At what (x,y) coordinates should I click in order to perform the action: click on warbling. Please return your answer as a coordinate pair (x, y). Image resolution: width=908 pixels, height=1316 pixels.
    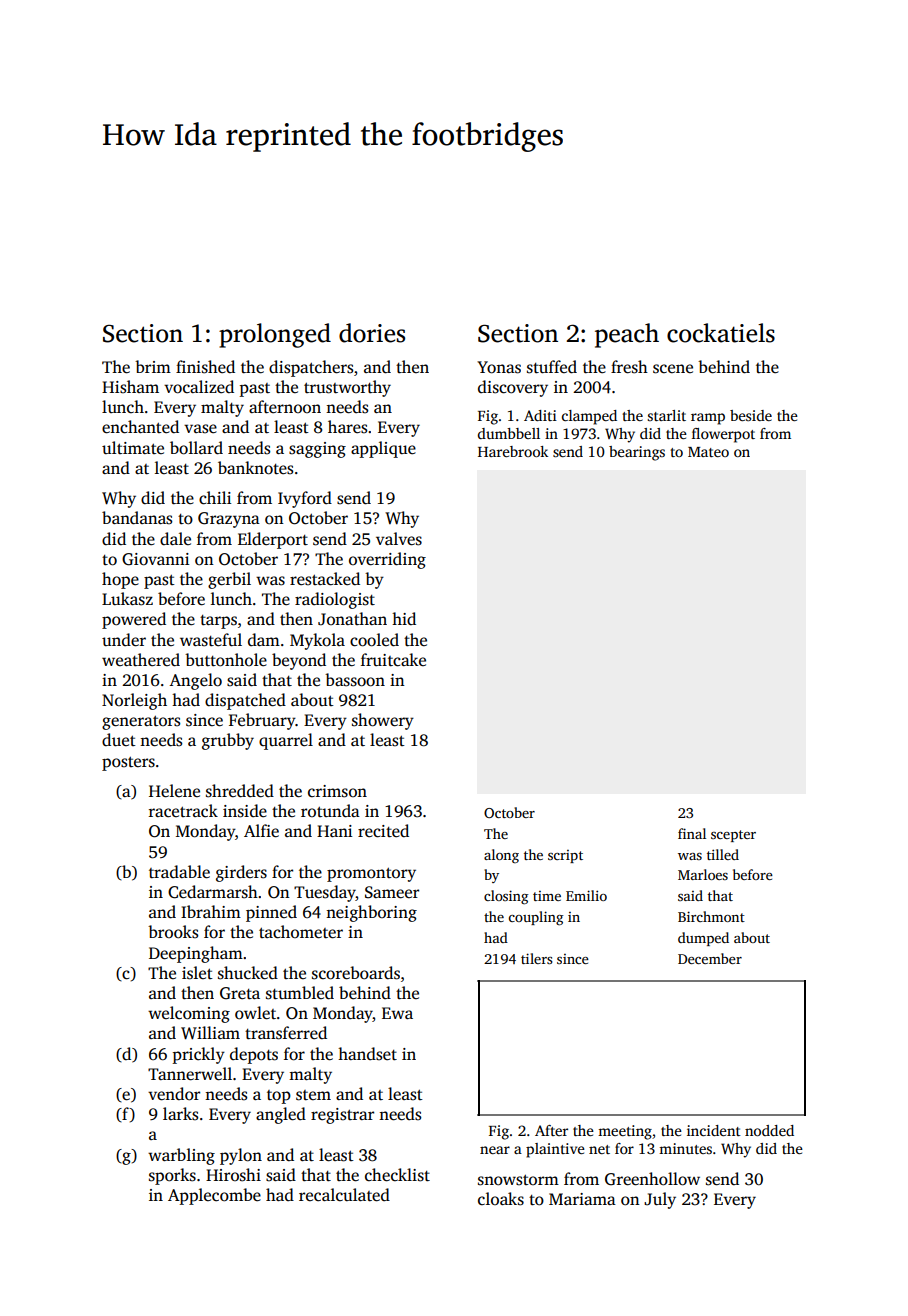
    Looking at the image, I should click on (181, 1156).
